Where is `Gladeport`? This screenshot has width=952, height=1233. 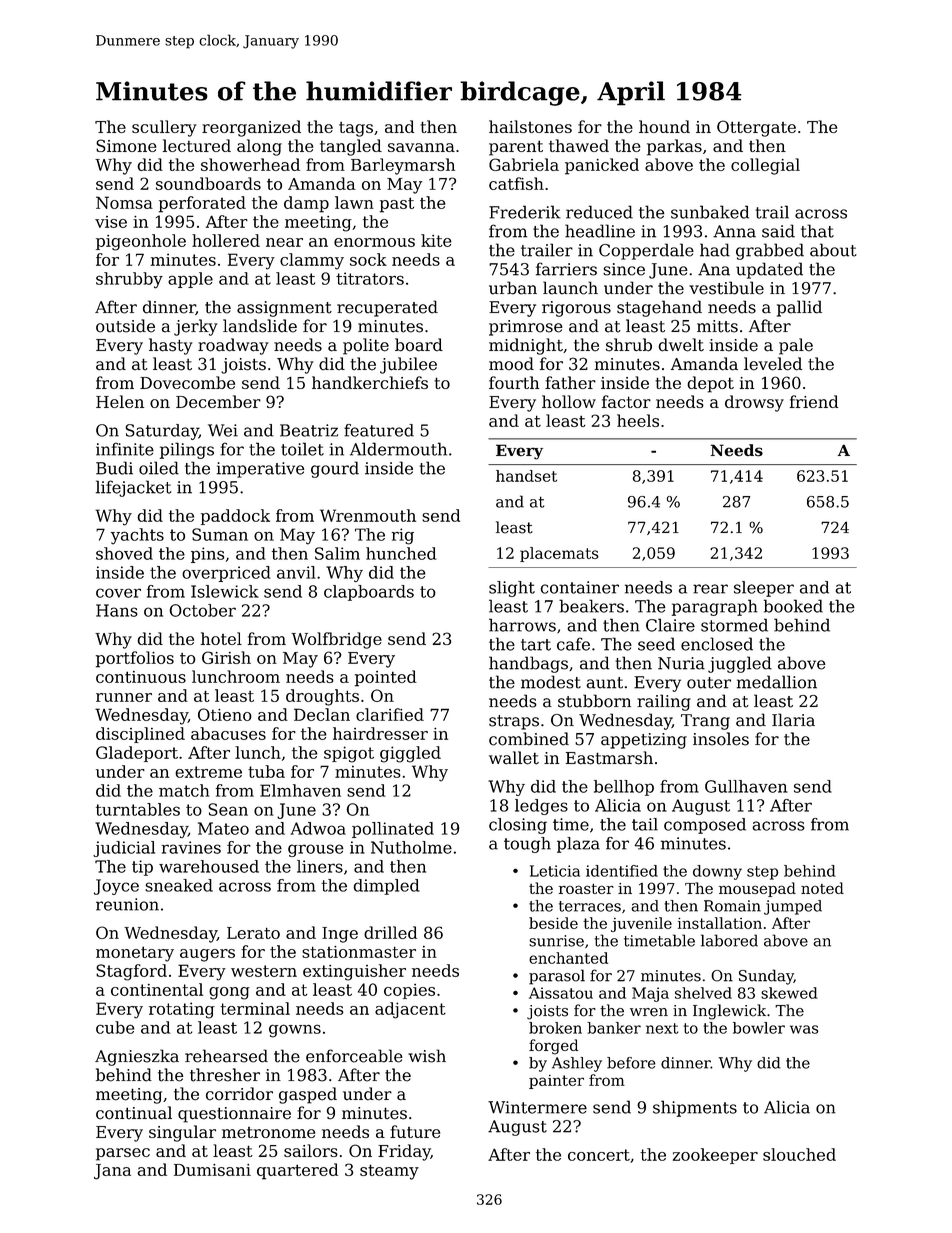
Gladeport is located at coordinates (137, 754).
